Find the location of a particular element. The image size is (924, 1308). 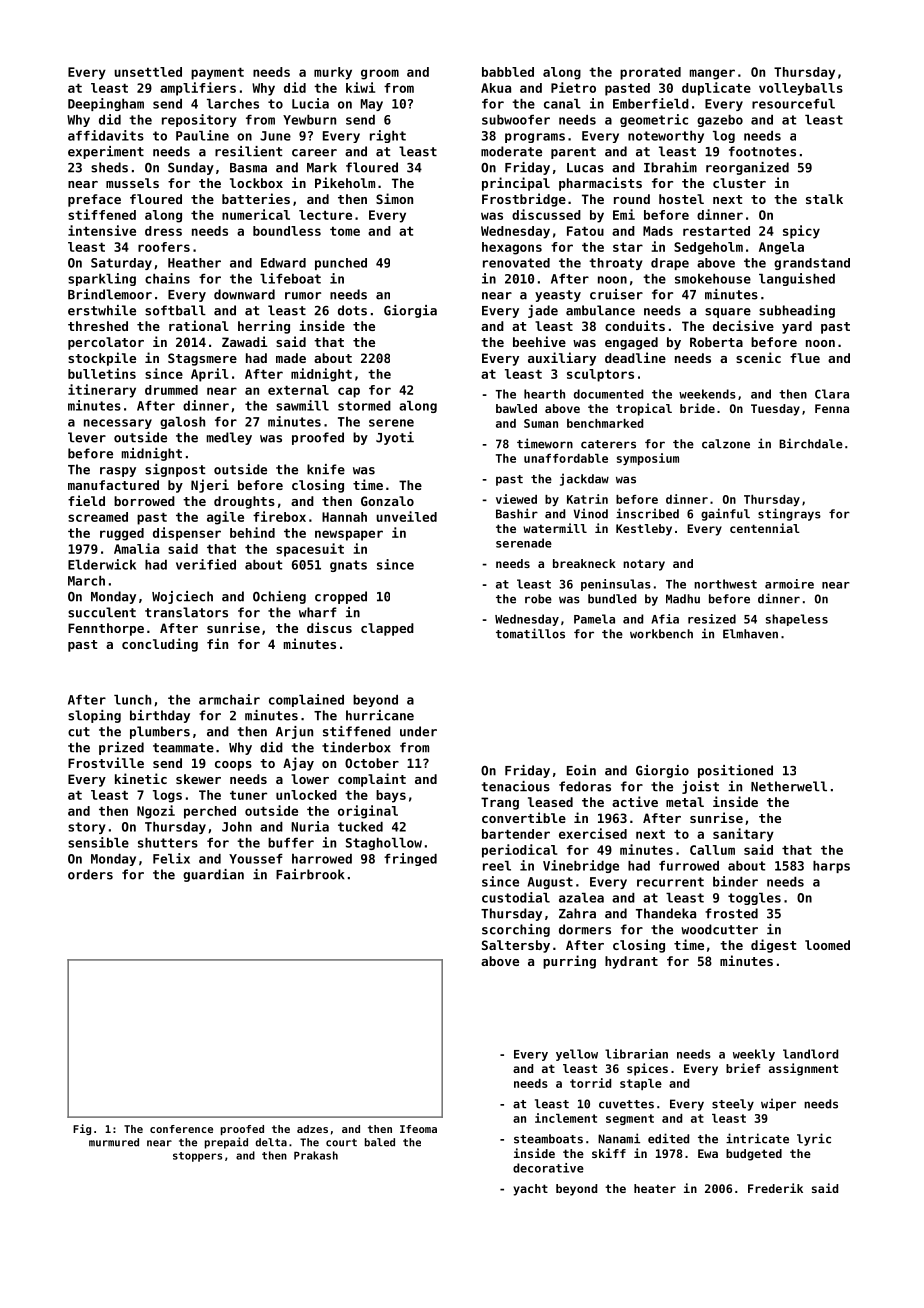

conference is located at coordinates (181, 1129).
